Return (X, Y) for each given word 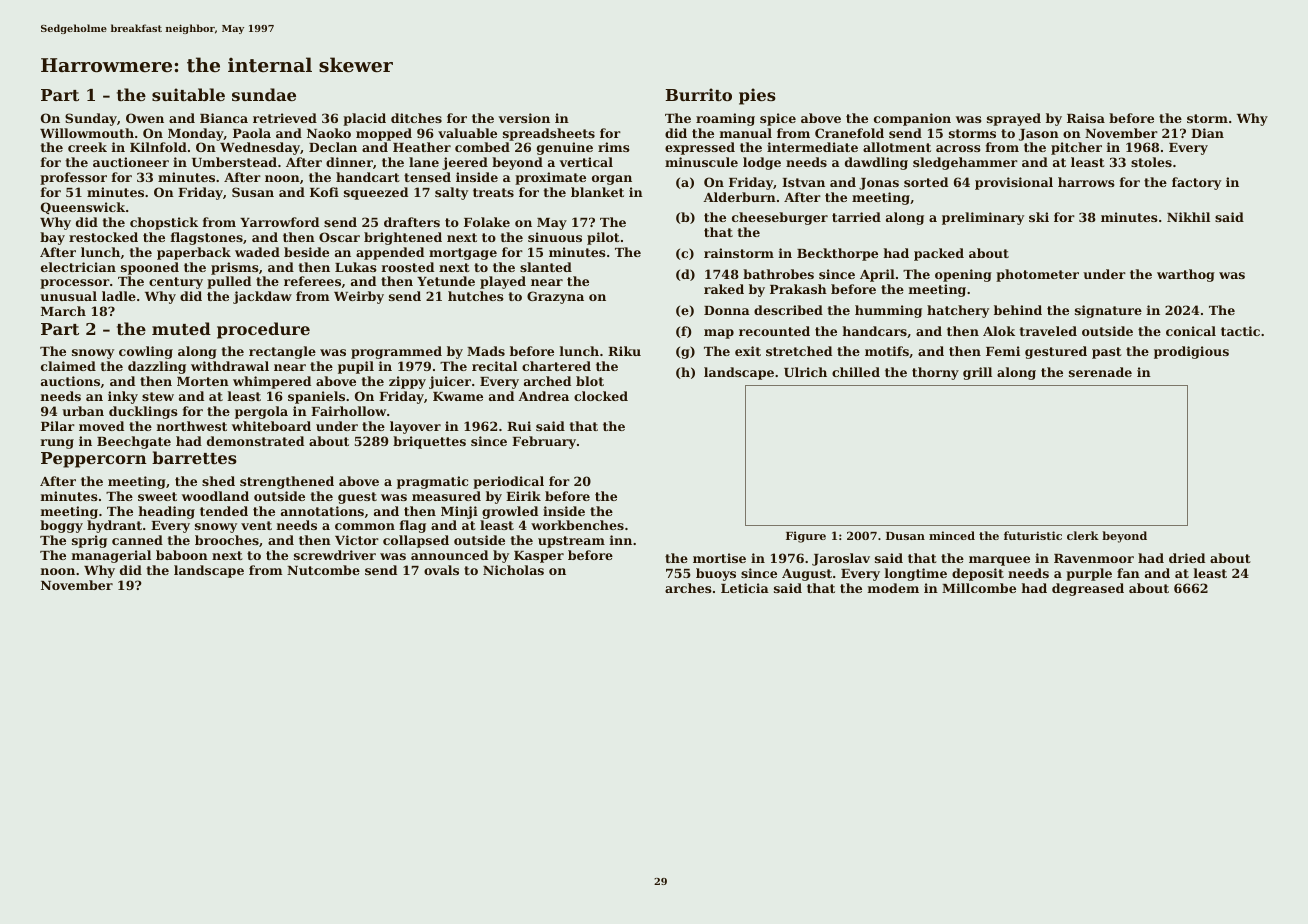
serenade (1100, 372)
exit (748, 351)
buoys (716, 574)
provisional (1014, 183)
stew (158, 396)
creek (87, 147)
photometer (1037, 275)
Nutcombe (323, 570)
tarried (856, 217)
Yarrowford (279, 222)
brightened (403, 238)
